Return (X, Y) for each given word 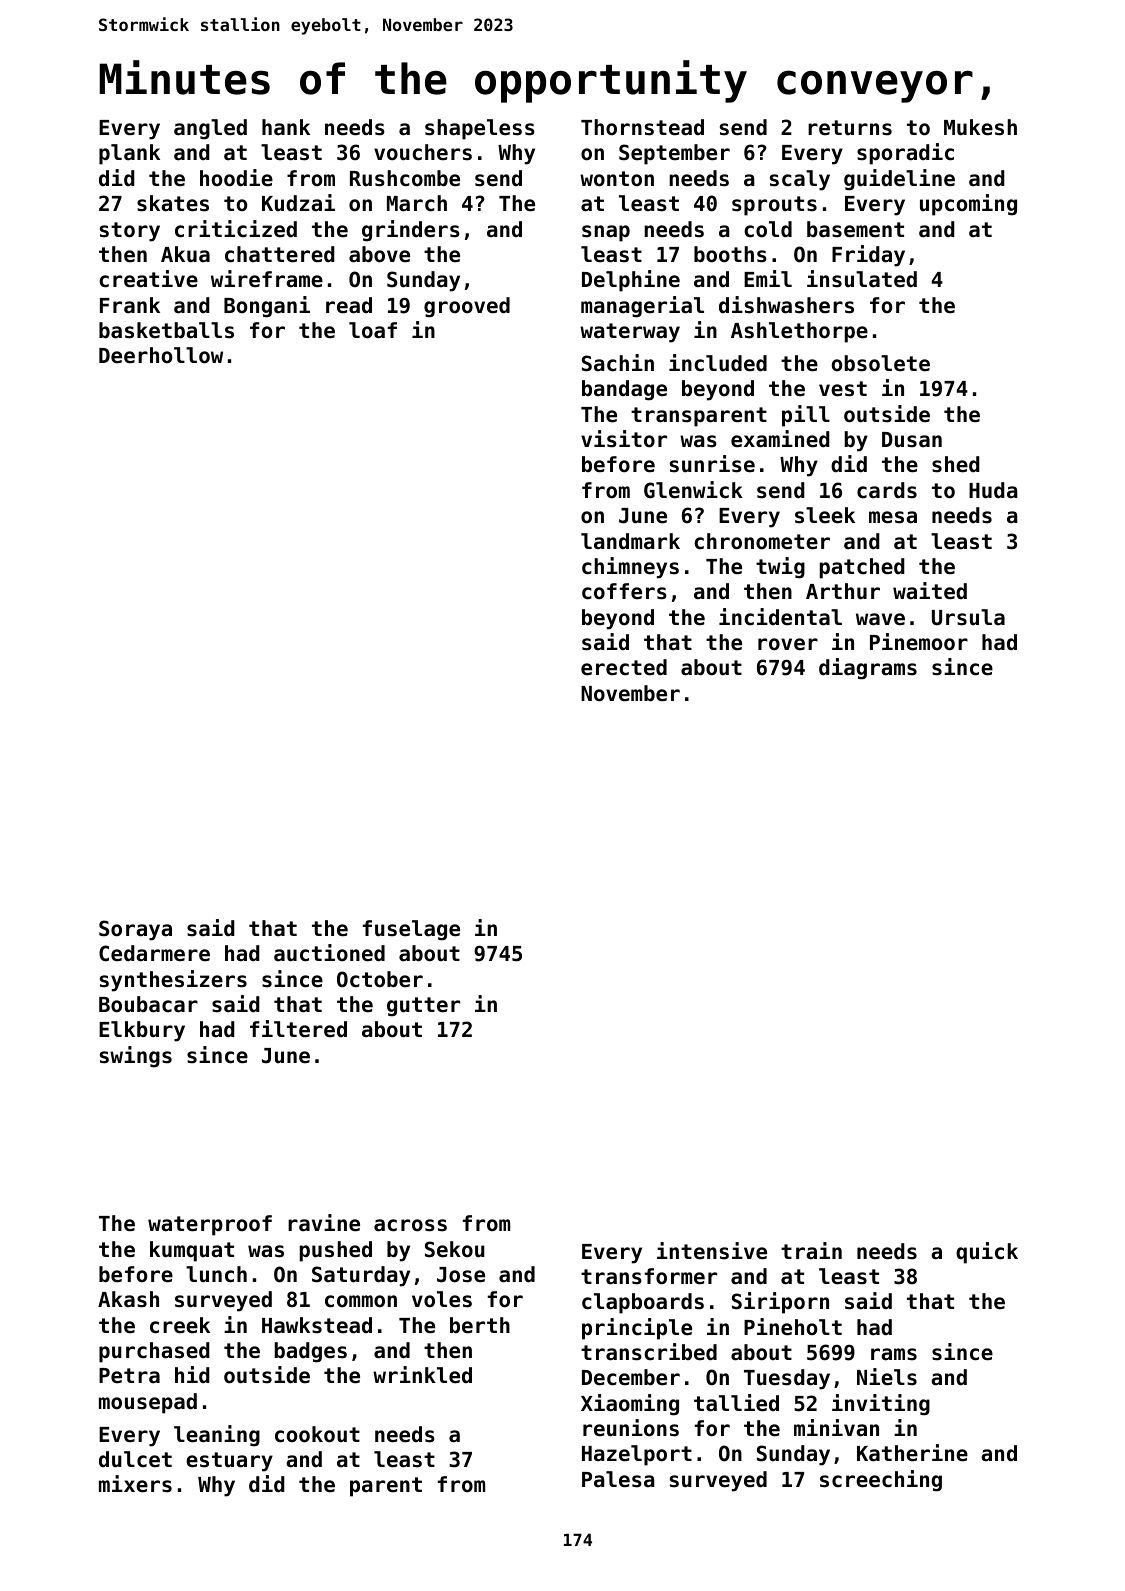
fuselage (411, 930)
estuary (229, 1462)
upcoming (968, 205)
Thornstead (642, 127)
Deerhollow (161, 355)
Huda (993, 490)
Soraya (135, 930)
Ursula (968, 617)
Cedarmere (154, 953)
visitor (624, 439)
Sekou (455, 1249)
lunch (216, 1274)
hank (286, 127)
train (811, 1251)
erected (624, 667)
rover (788, 644)
